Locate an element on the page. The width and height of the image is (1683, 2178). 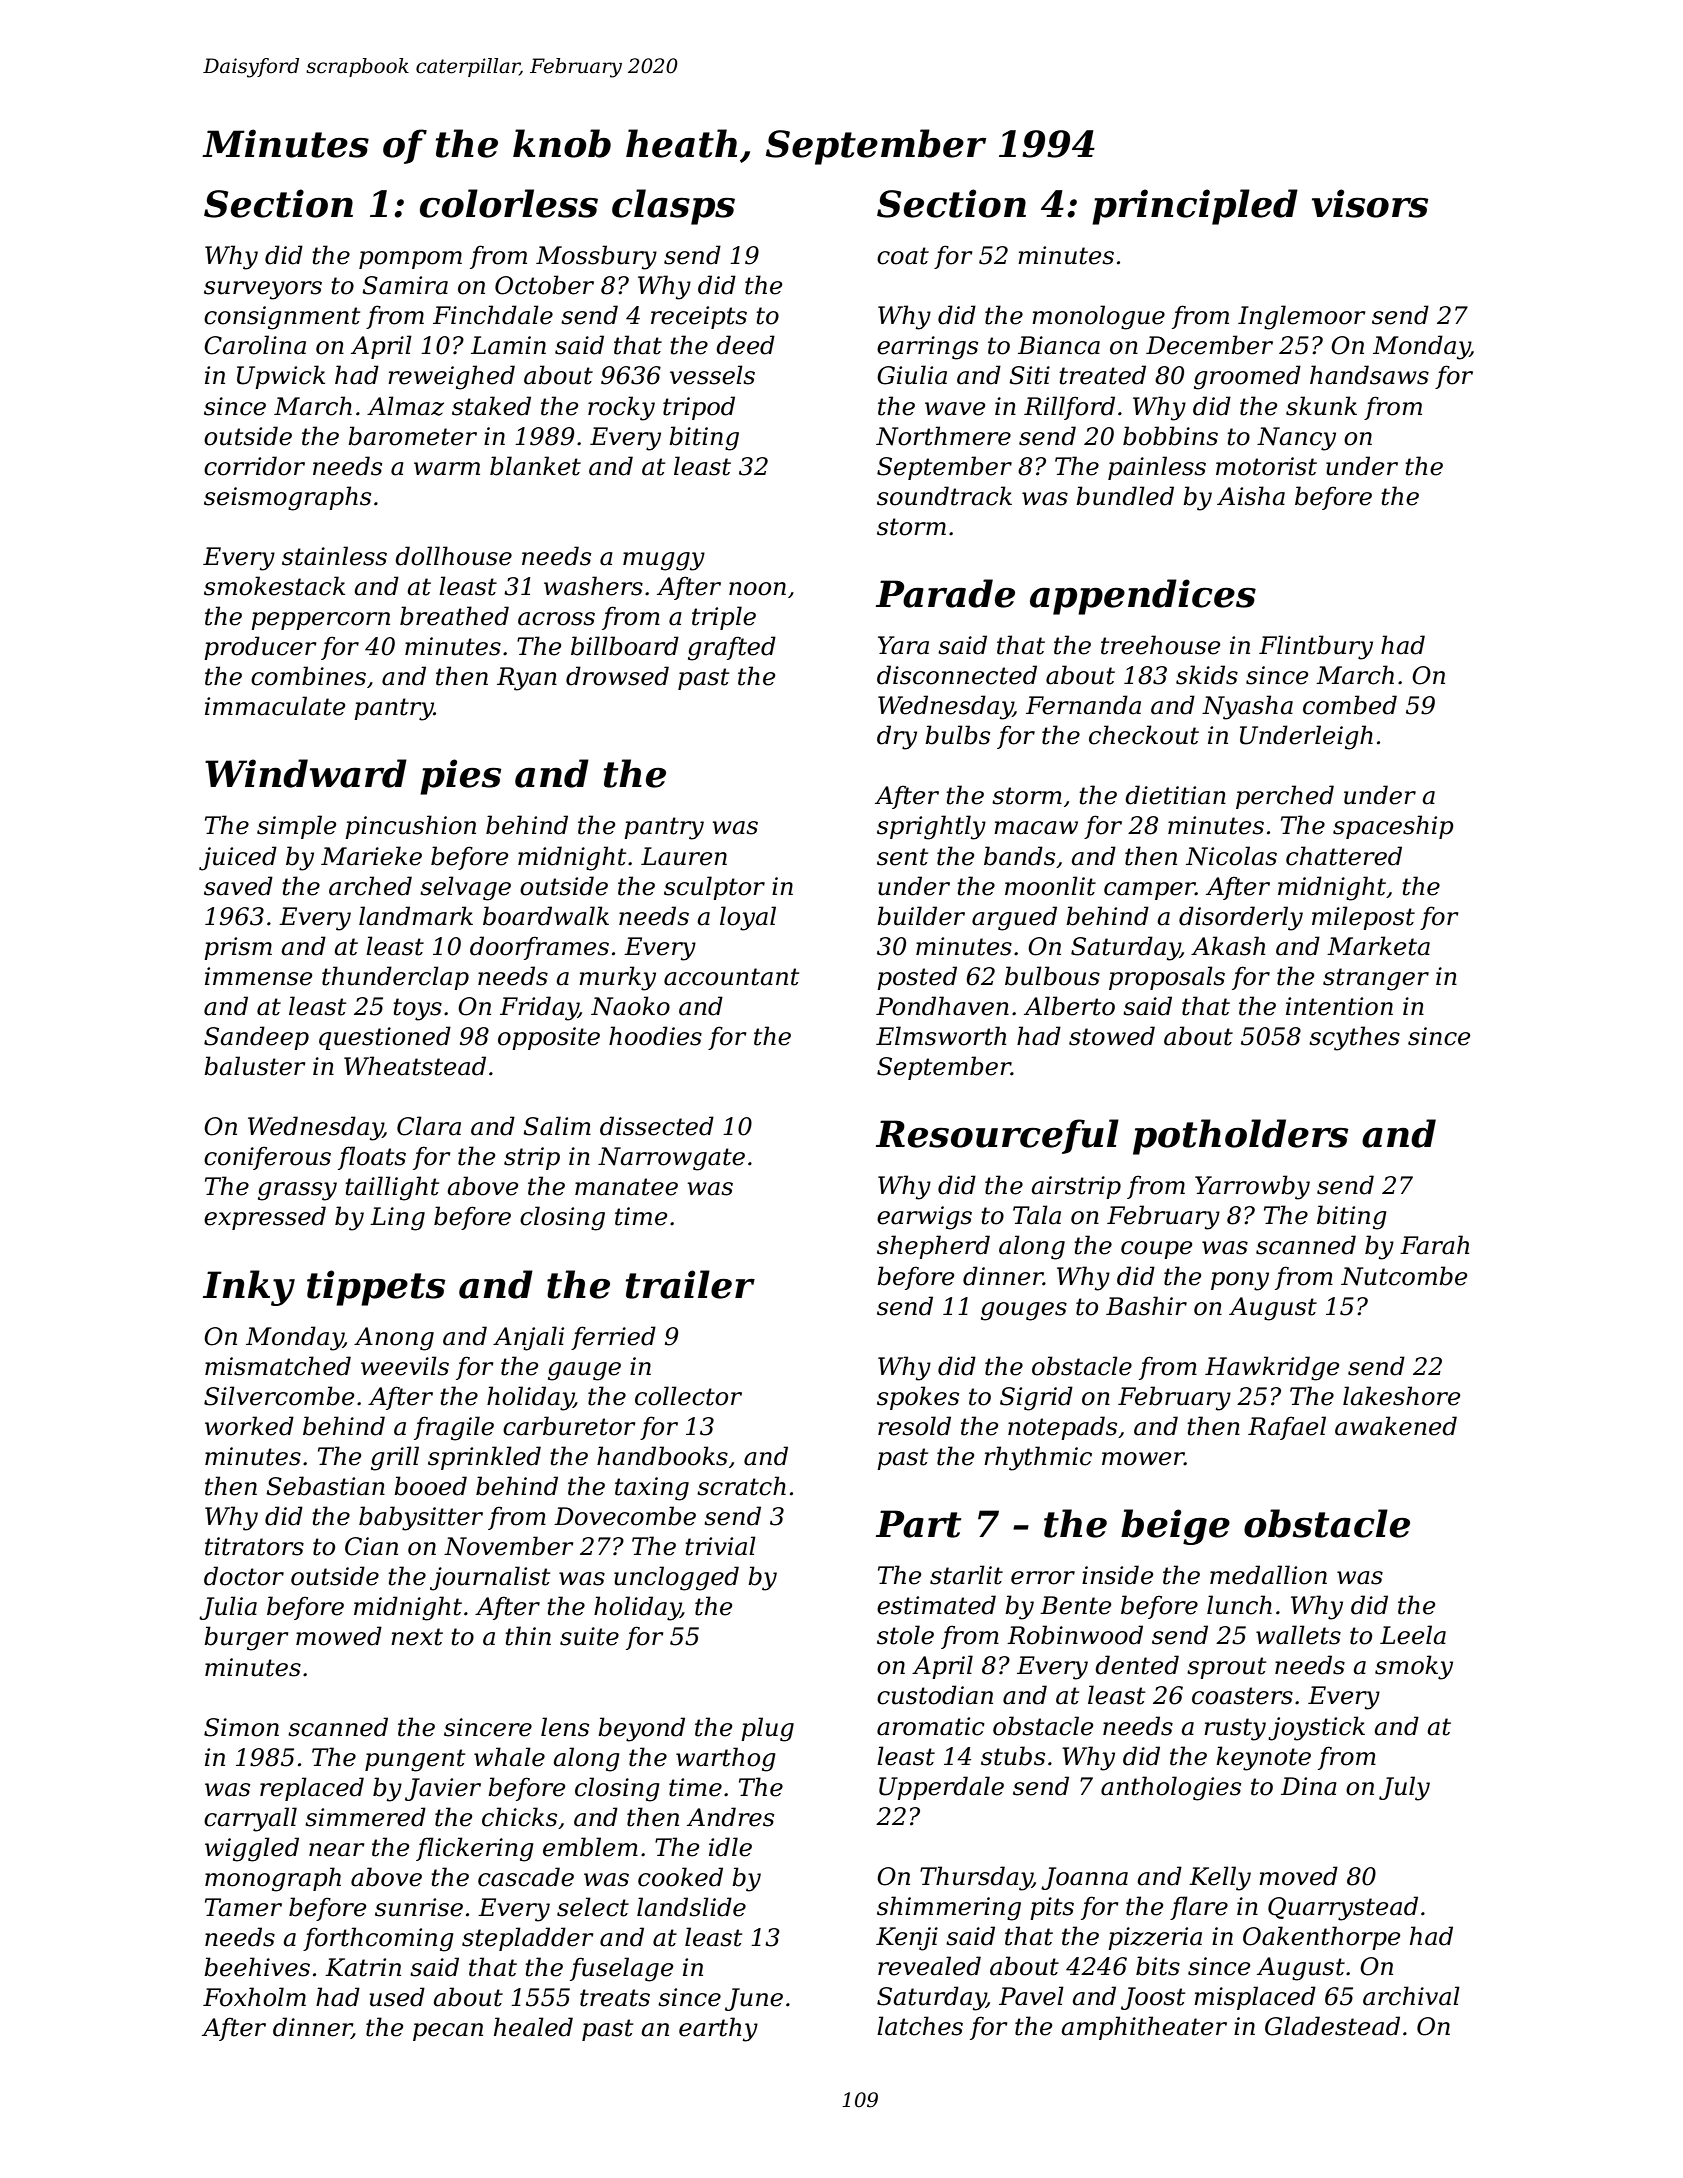
reweighed is located at coordinates (451, 377).
